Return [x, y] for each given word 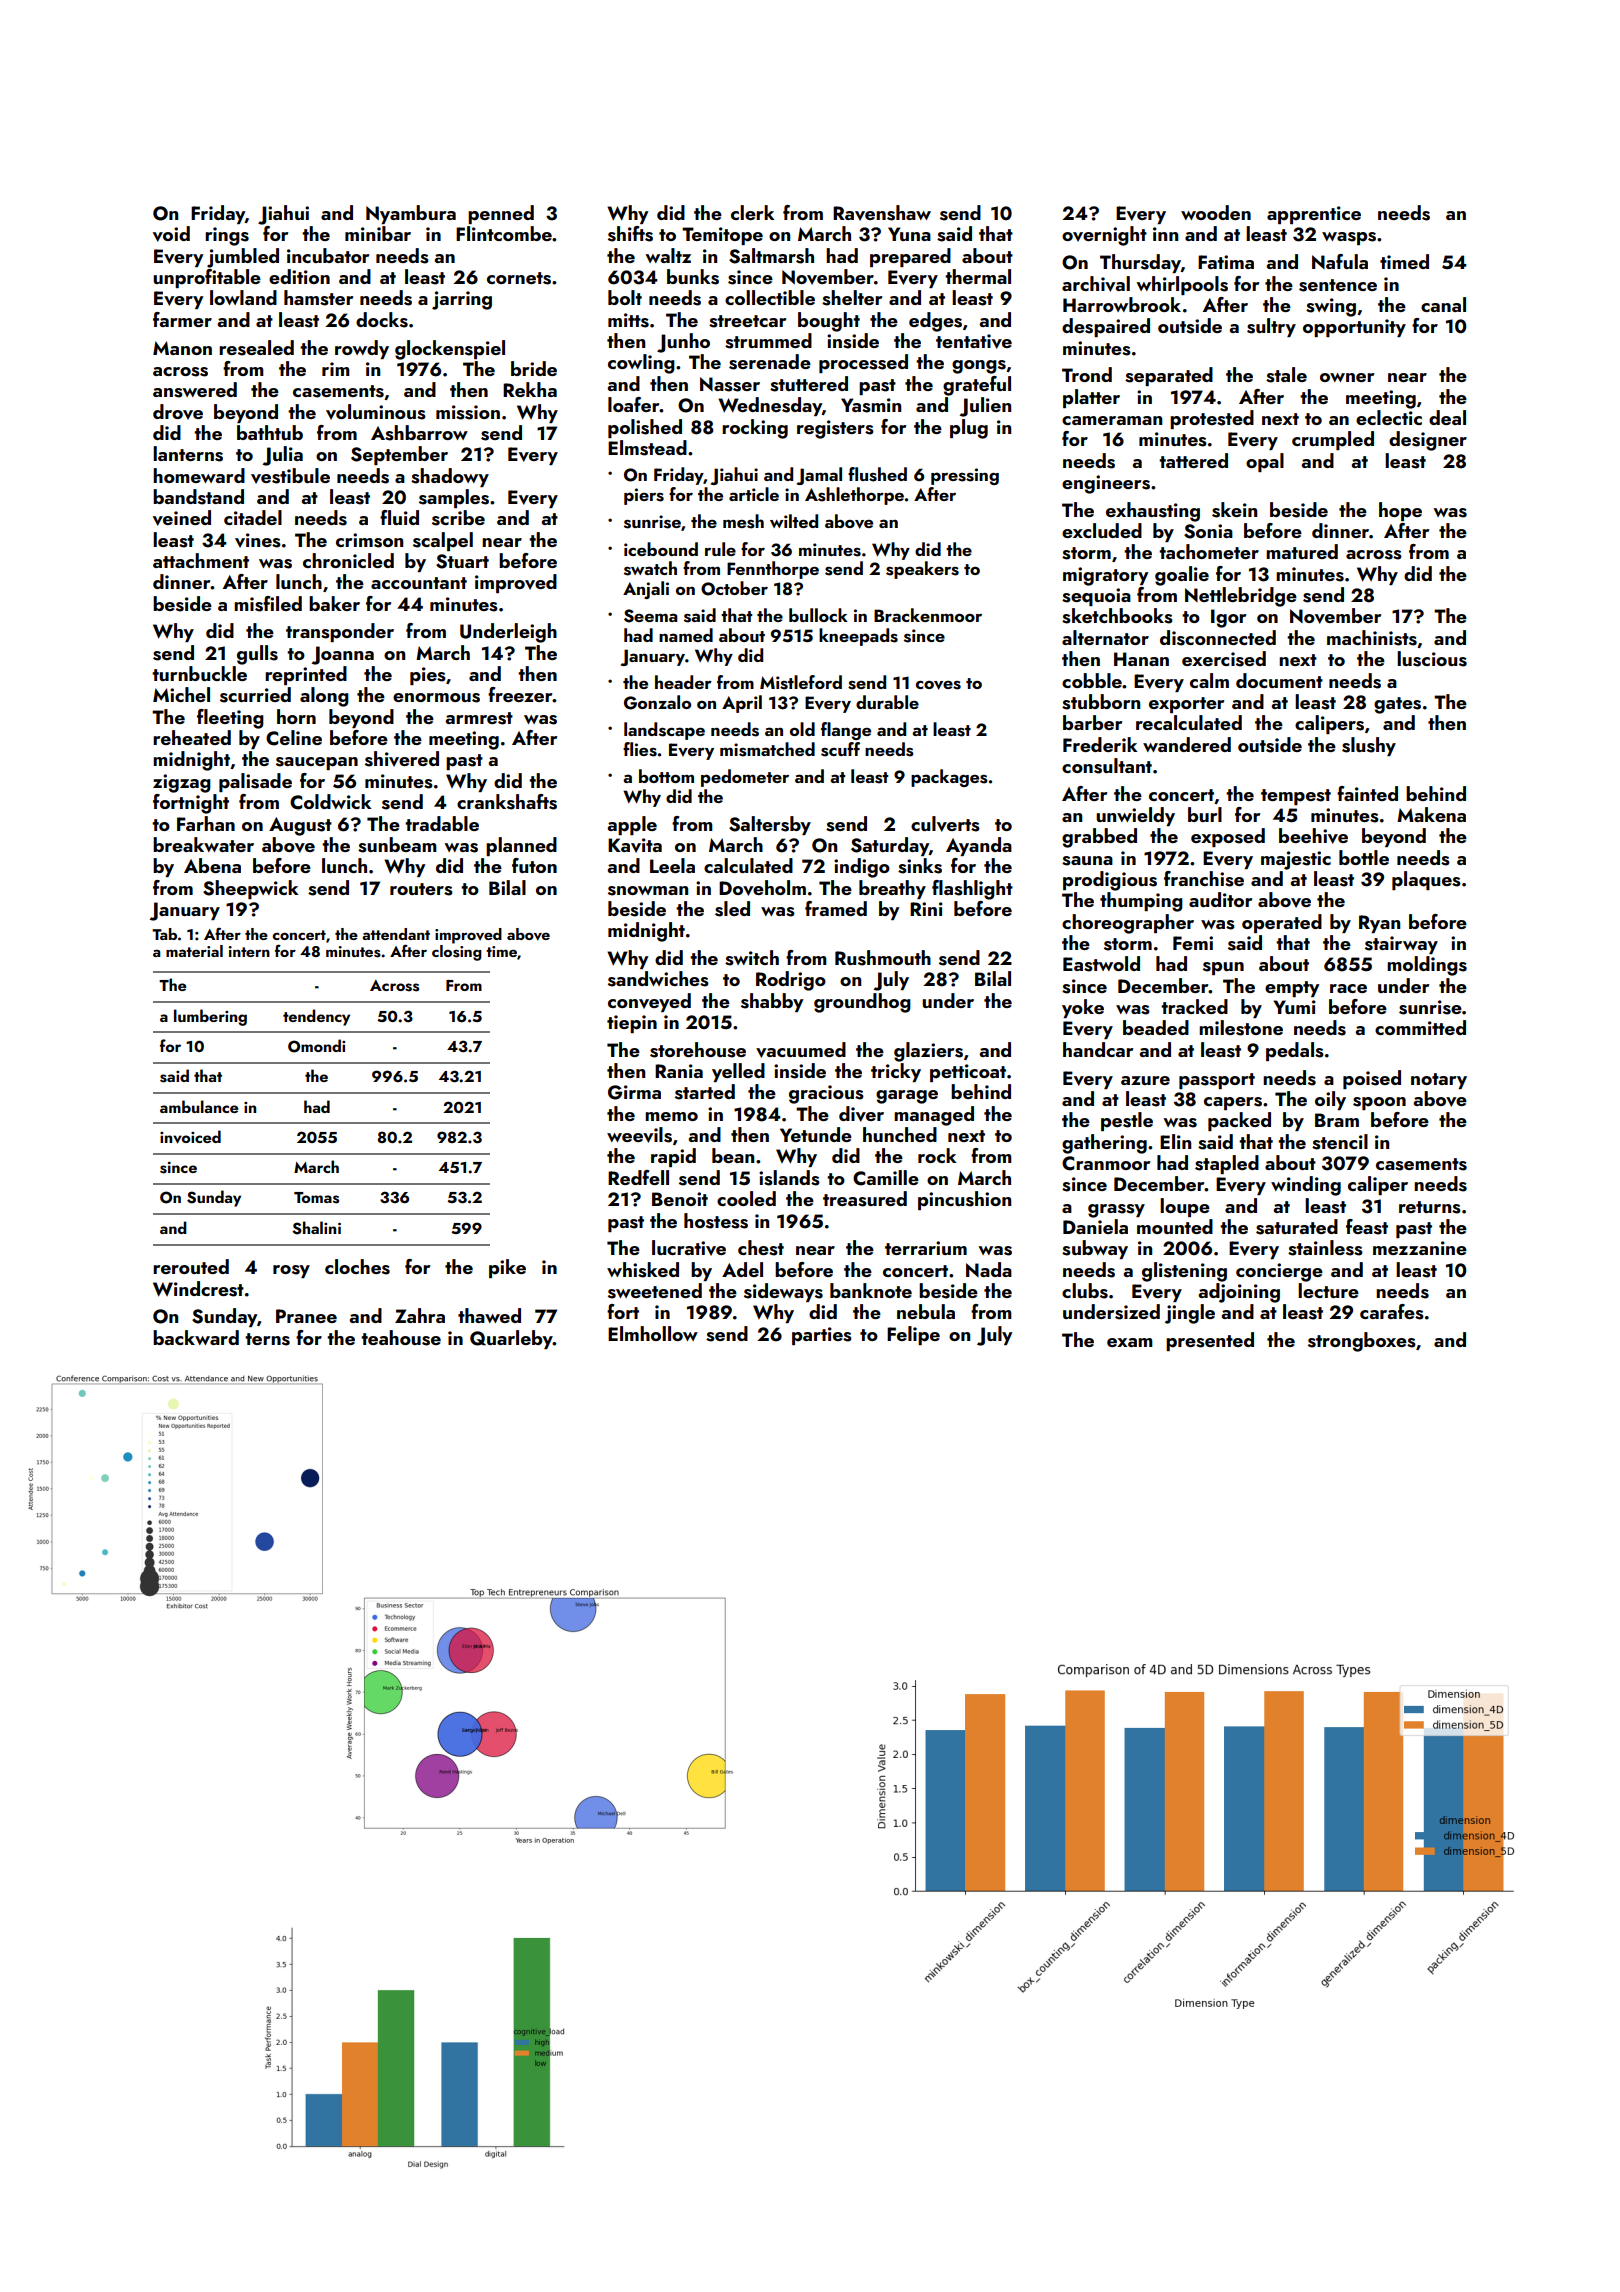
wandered [1187, 744]
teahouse [401, 1338]
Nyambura [411, 214]
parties [822, 1336]
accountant [419, 583]
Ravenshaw [882, 213]
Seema [651, 616]
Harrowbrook [1122, 304]
